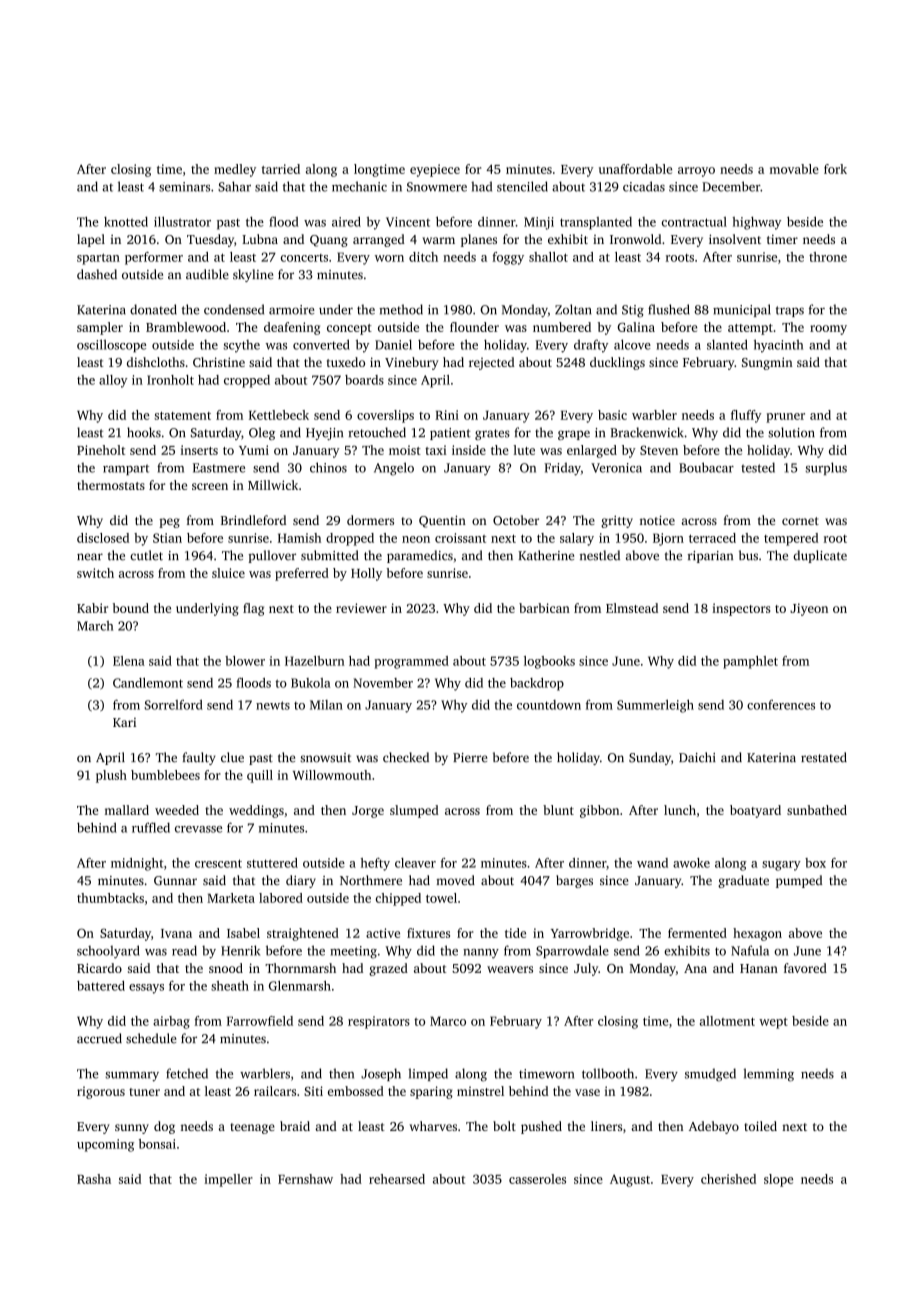 This image has width=924, height=1308. Describe the element at coordinates (778, 1180) in the image. I see `slope` at that location.
